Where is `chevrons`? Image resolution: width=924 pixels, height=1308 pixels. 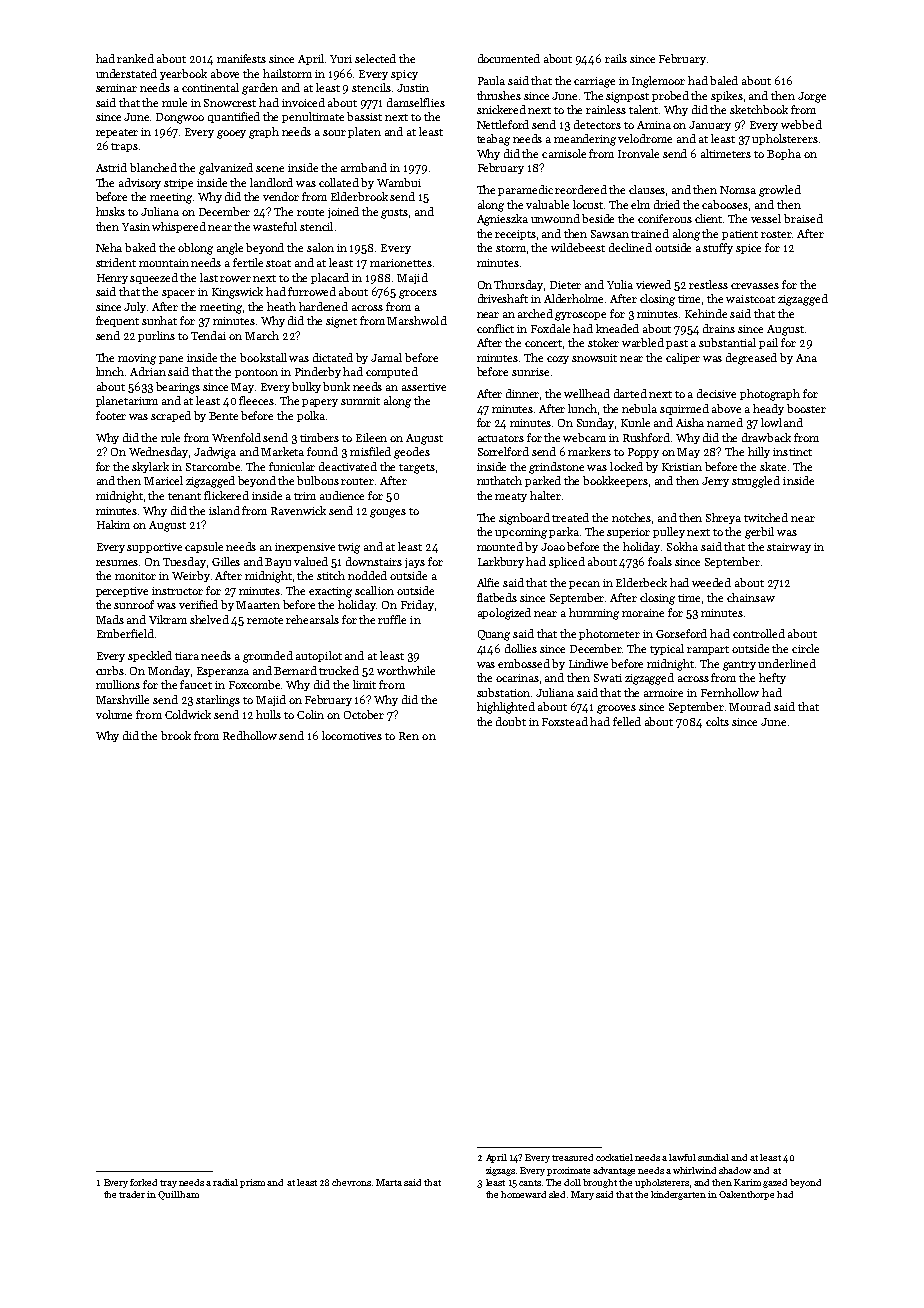
chevrons is located at coordinates (351, 1182).
